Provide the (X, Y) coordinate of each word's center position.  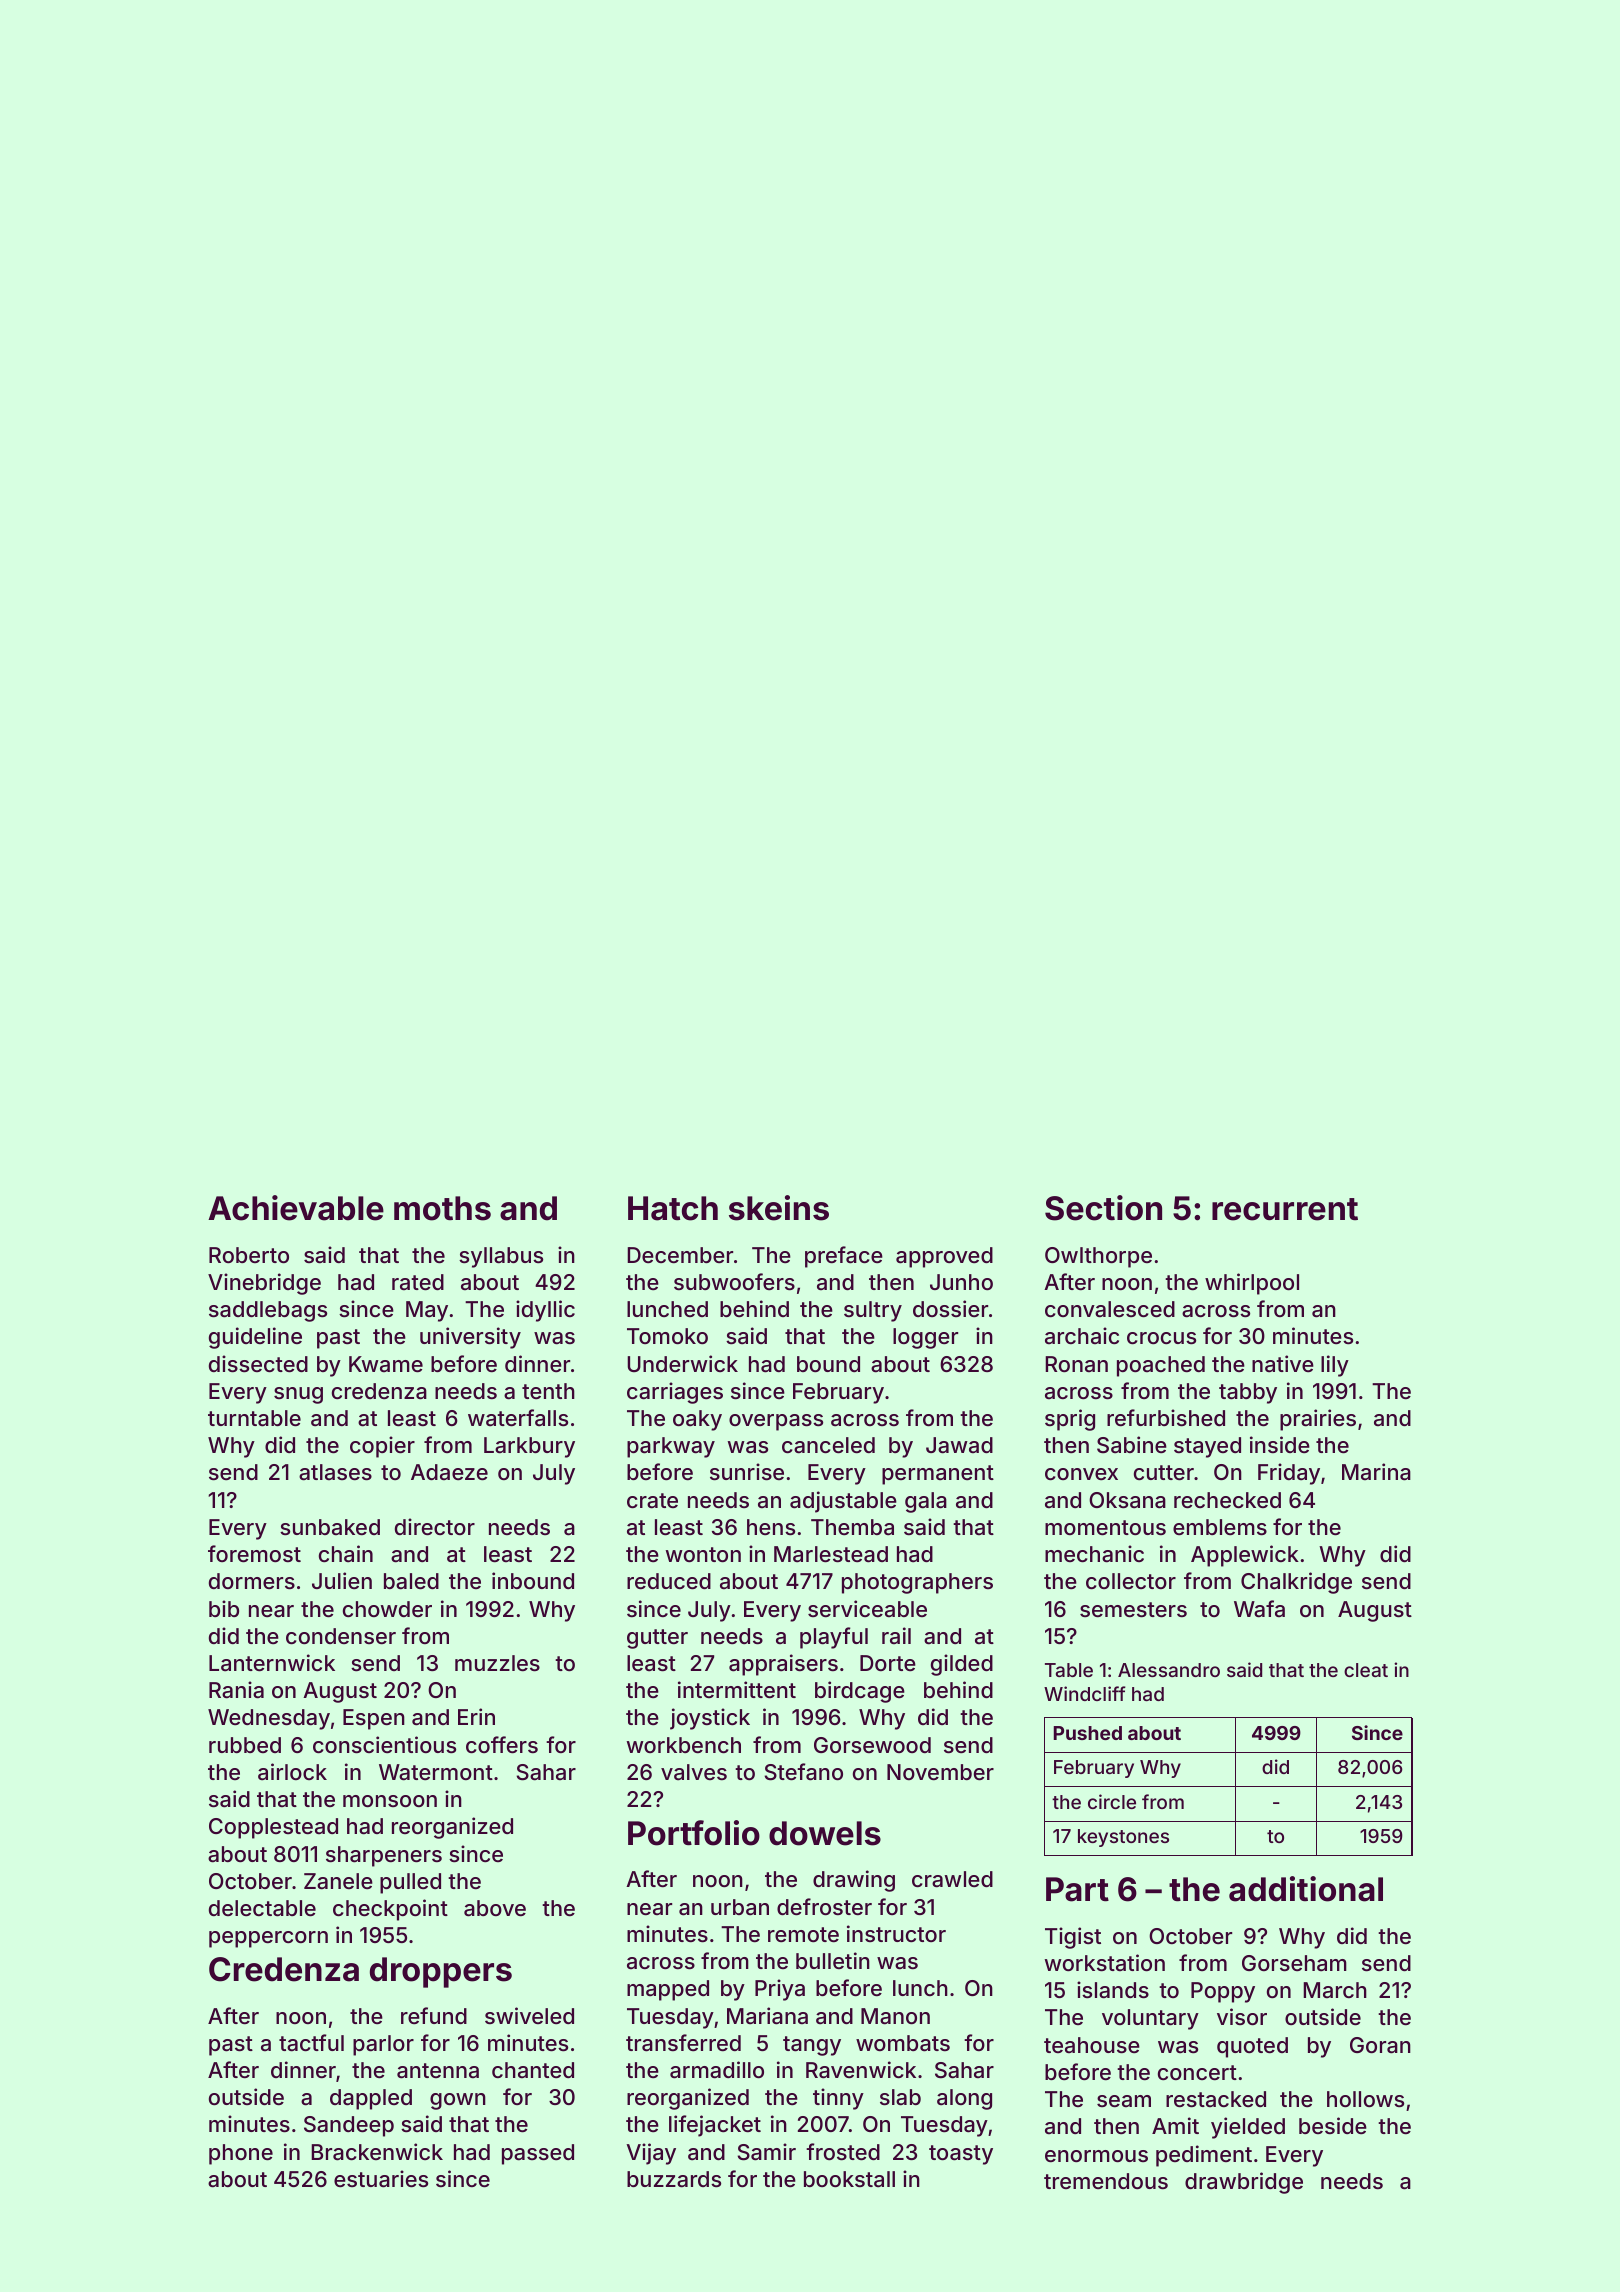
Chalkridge (1296, 1583)
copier (382, 1447)
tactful (311, 2043)
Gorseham (1294, 1963)
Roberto (249, 1255)
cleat (1366, 1670)
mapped (668, 1990)
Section (1103, 1208)
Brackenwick (377, 2152)
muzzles (497, 1663)
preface (844, 1257)
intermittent (737, 1689)
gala (926, 1502)
